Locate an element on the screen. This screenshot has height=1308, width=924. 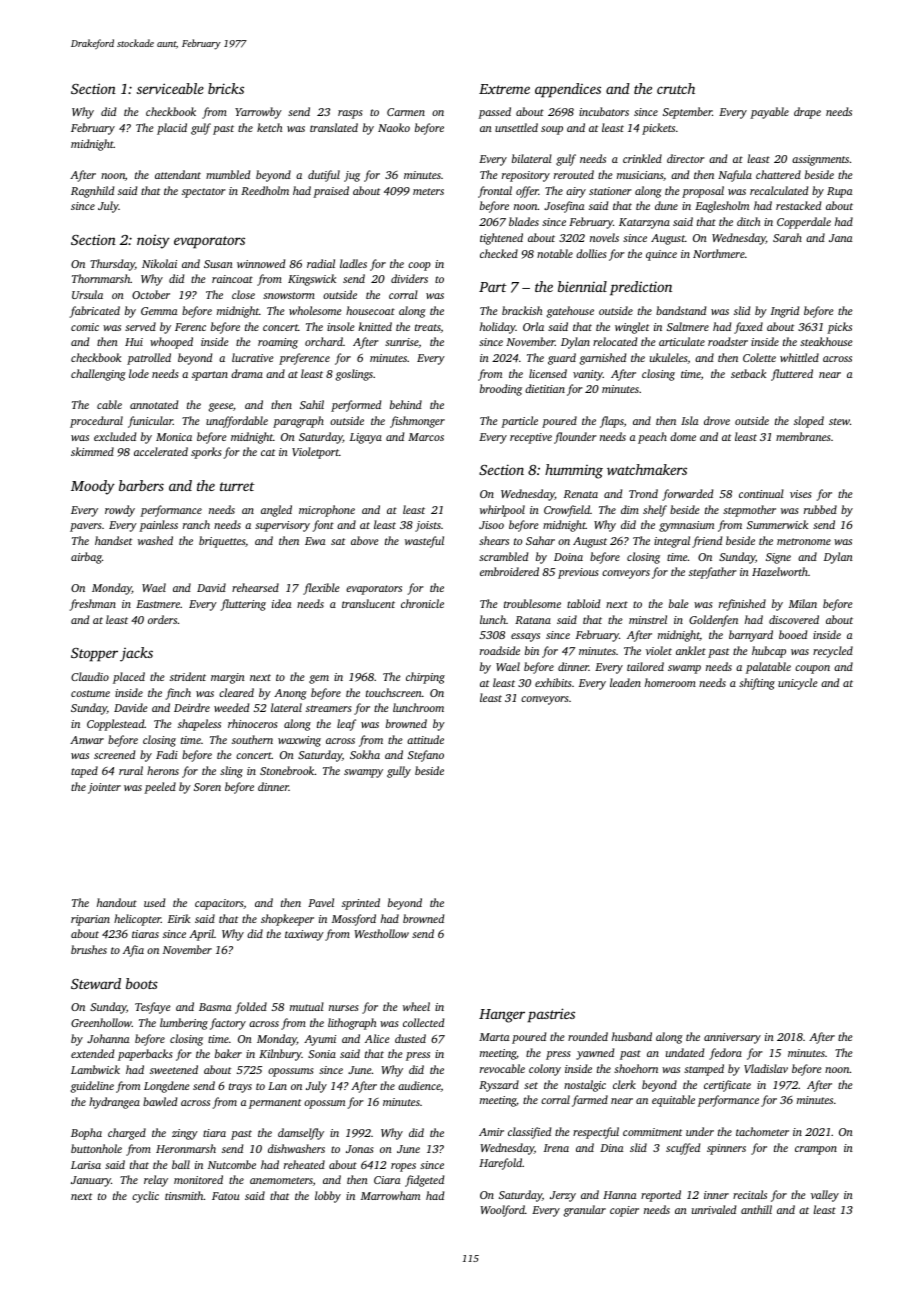
coop is located at coordinates (419, 266).
